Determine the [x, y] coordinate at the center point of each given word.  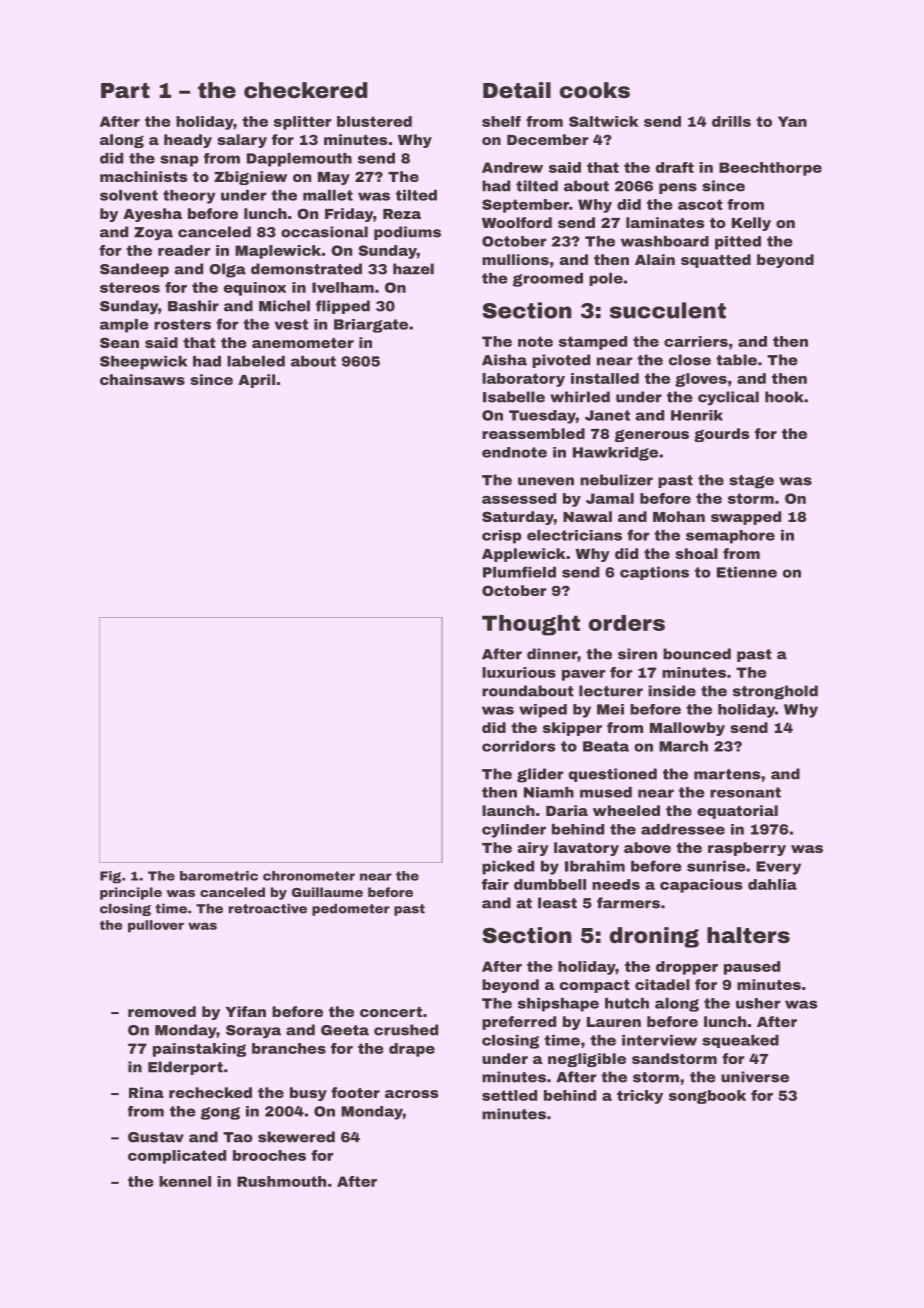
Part [125, 91]
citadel [662, 984]
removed [162, 1011]
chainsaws [142, 379]
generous [652, 435]
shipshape [558, 1005]
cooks [595, 90]
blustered [374, 121]
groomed [548, 280]
